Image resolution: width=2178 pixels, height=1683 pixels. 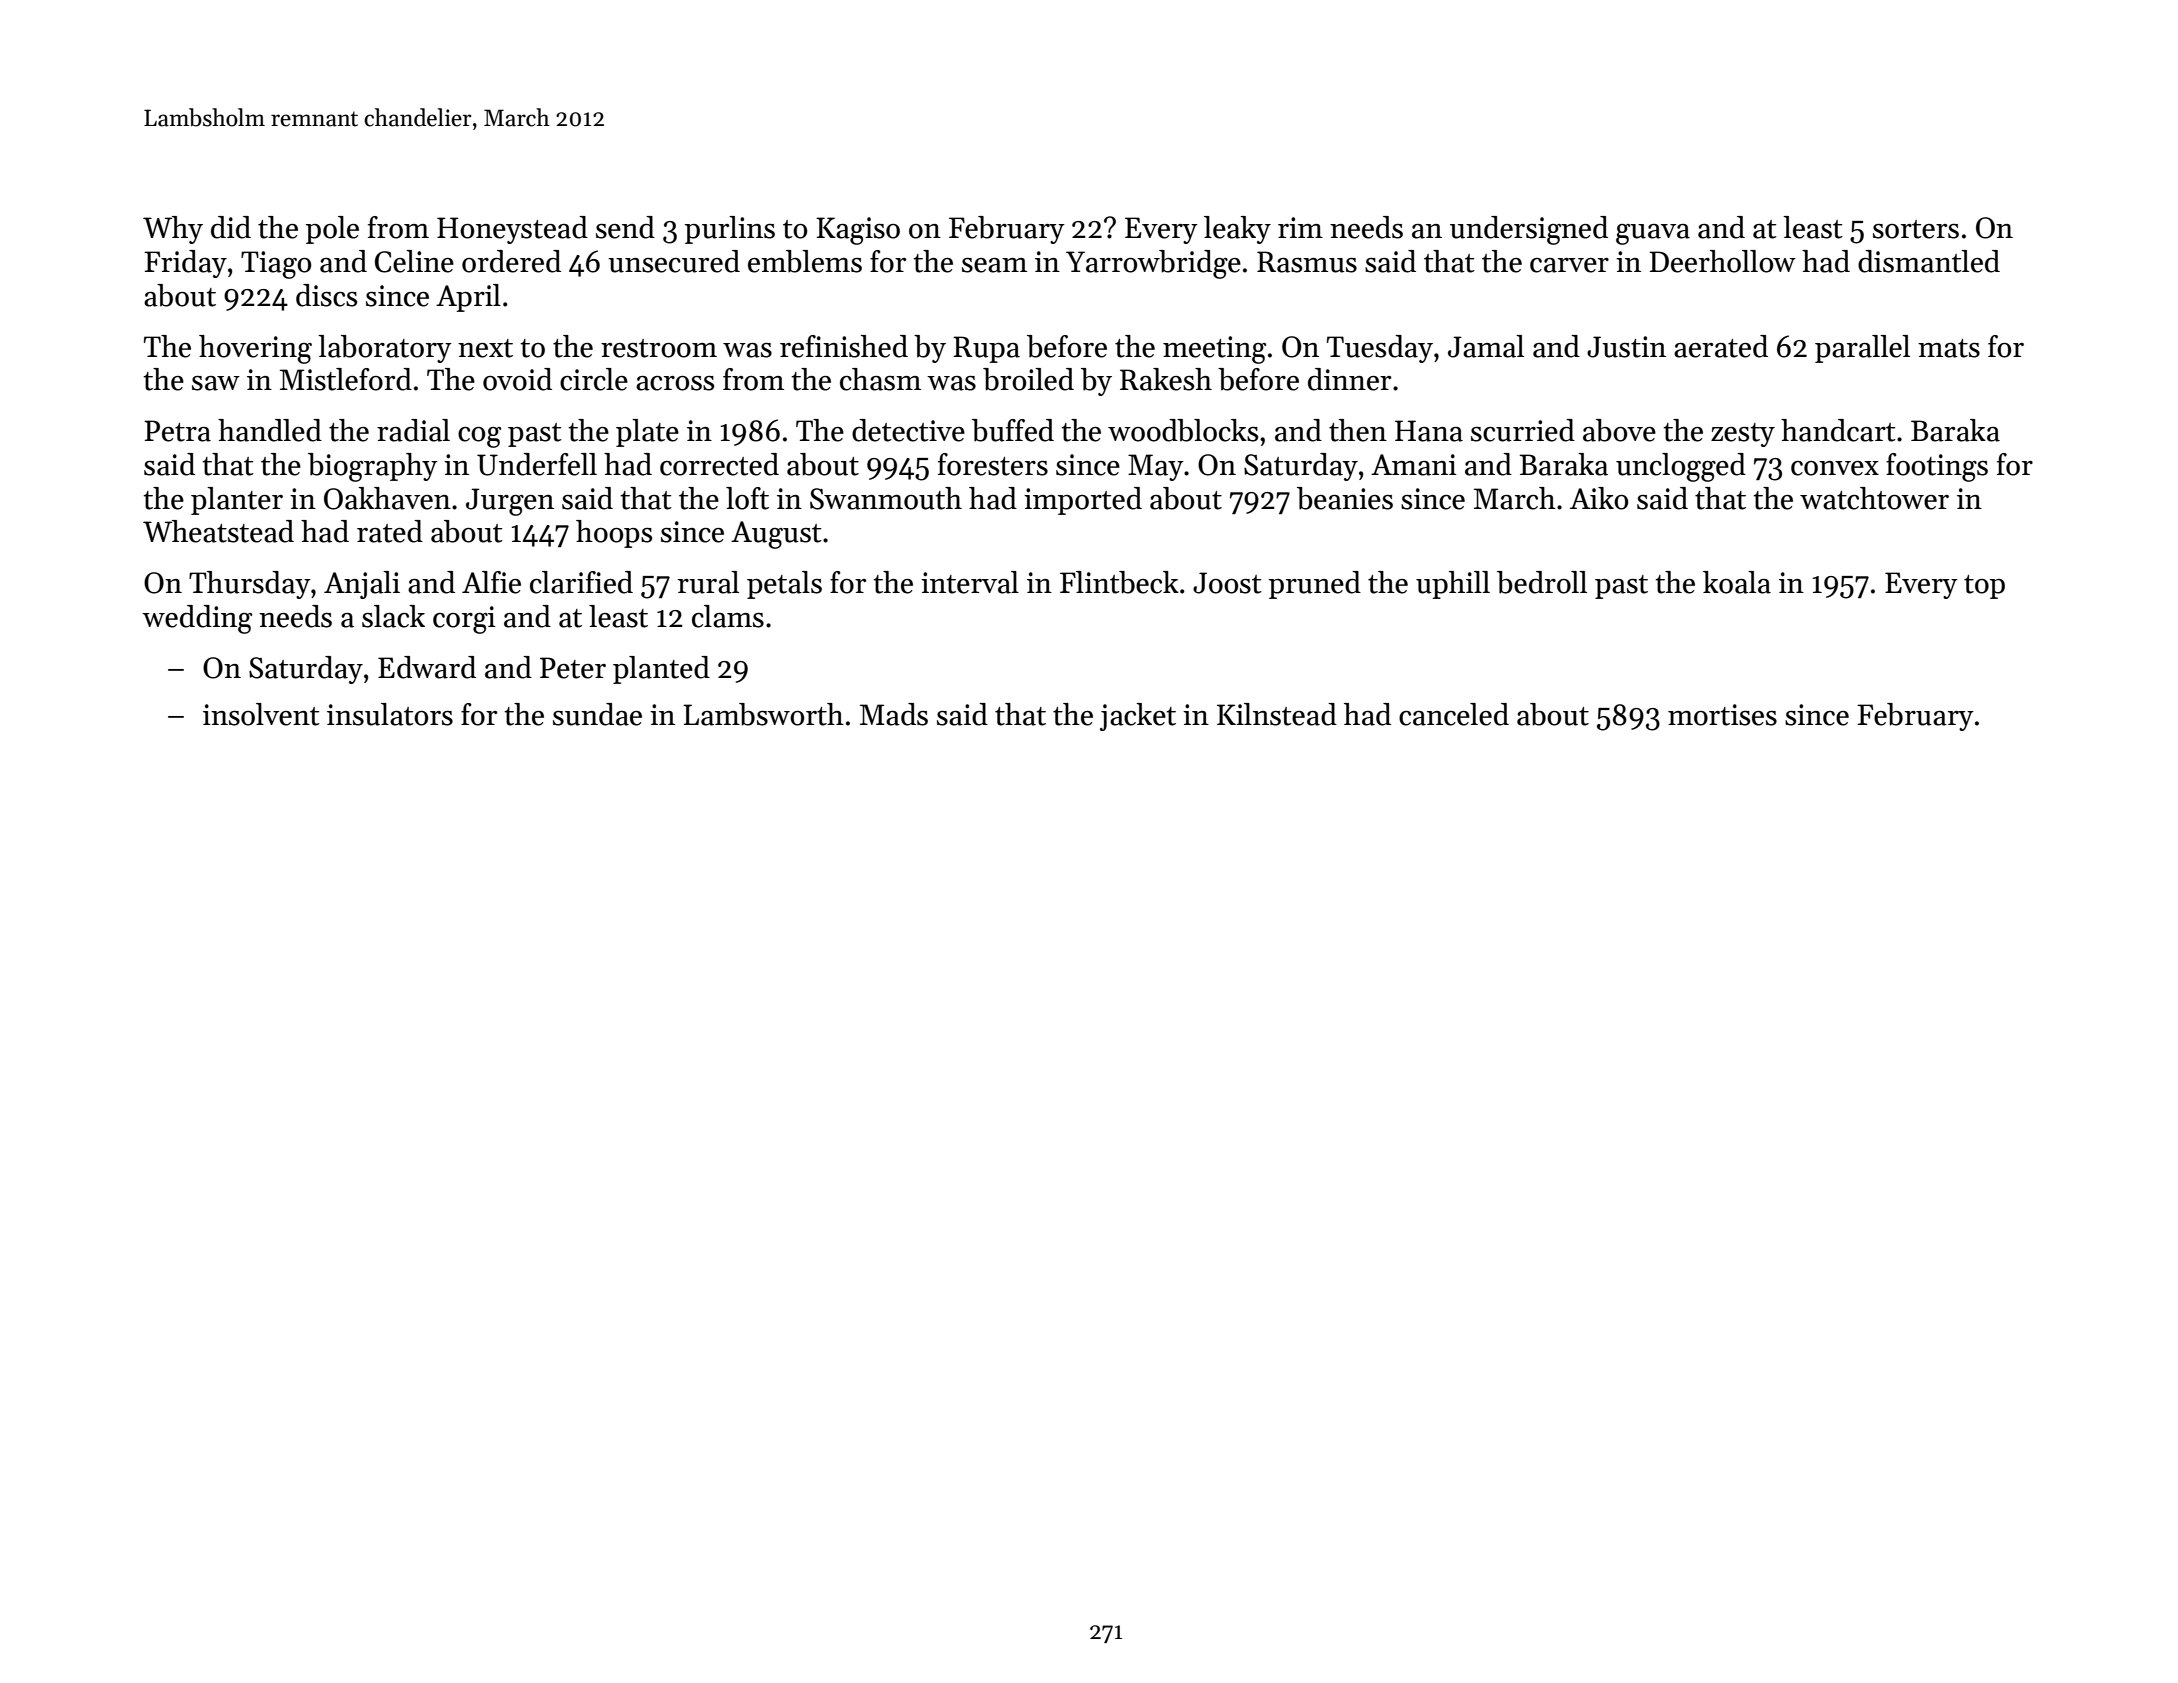 What do you see at coordinates (1929, 261) in the screenshot?
I see `dismantled` at bounding box center [1929, 261].
